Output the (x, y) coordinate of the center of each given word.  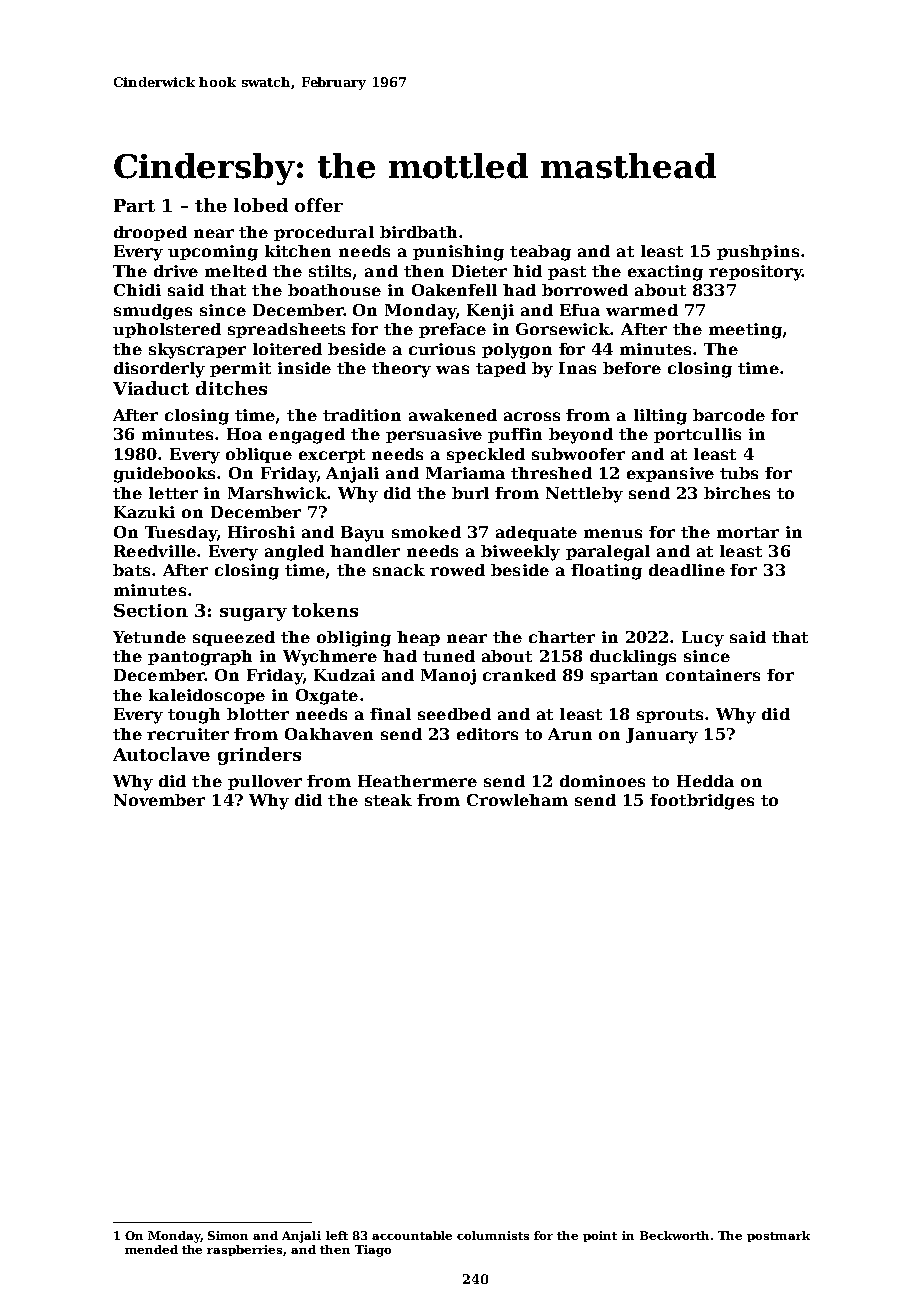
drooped (150, 233)
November (159, 800)
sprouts (670, 716)
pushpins (758, 252)
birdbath (418, 232)
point (600, 1236)
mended (151, 1249)
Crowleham (517, 800)
